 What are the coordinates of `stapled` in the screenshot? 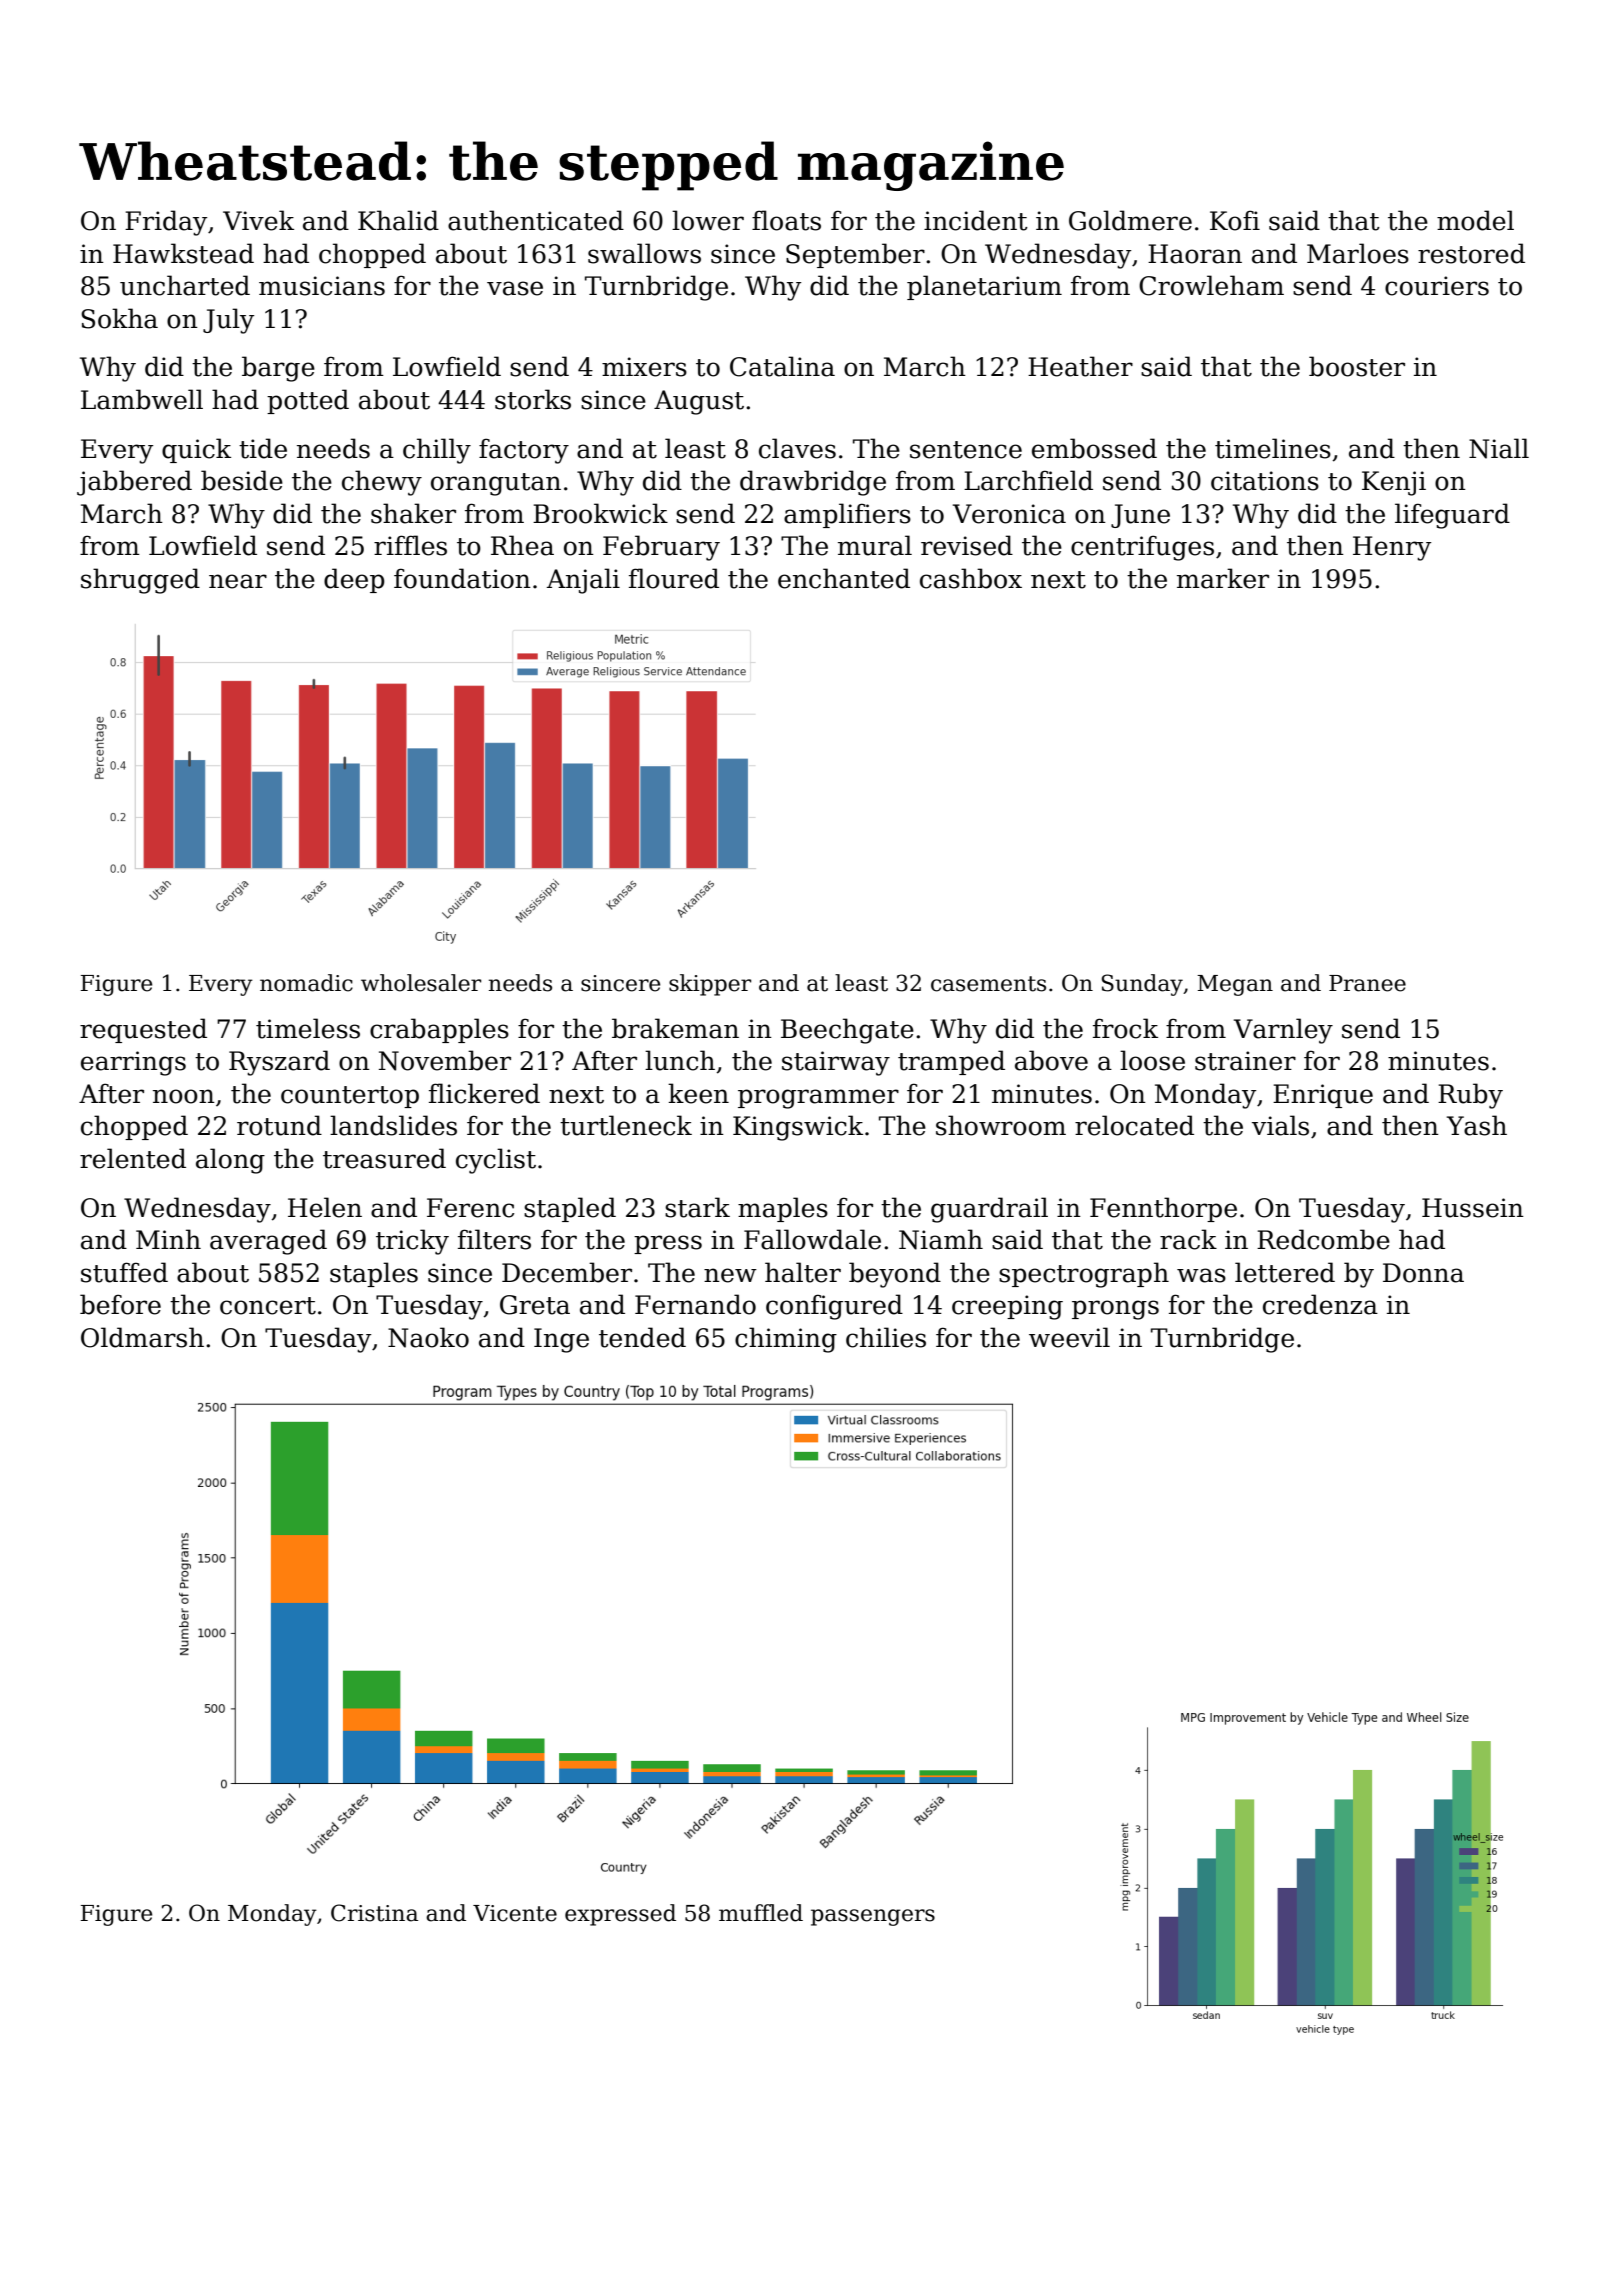 It's located at (570, 1209).
